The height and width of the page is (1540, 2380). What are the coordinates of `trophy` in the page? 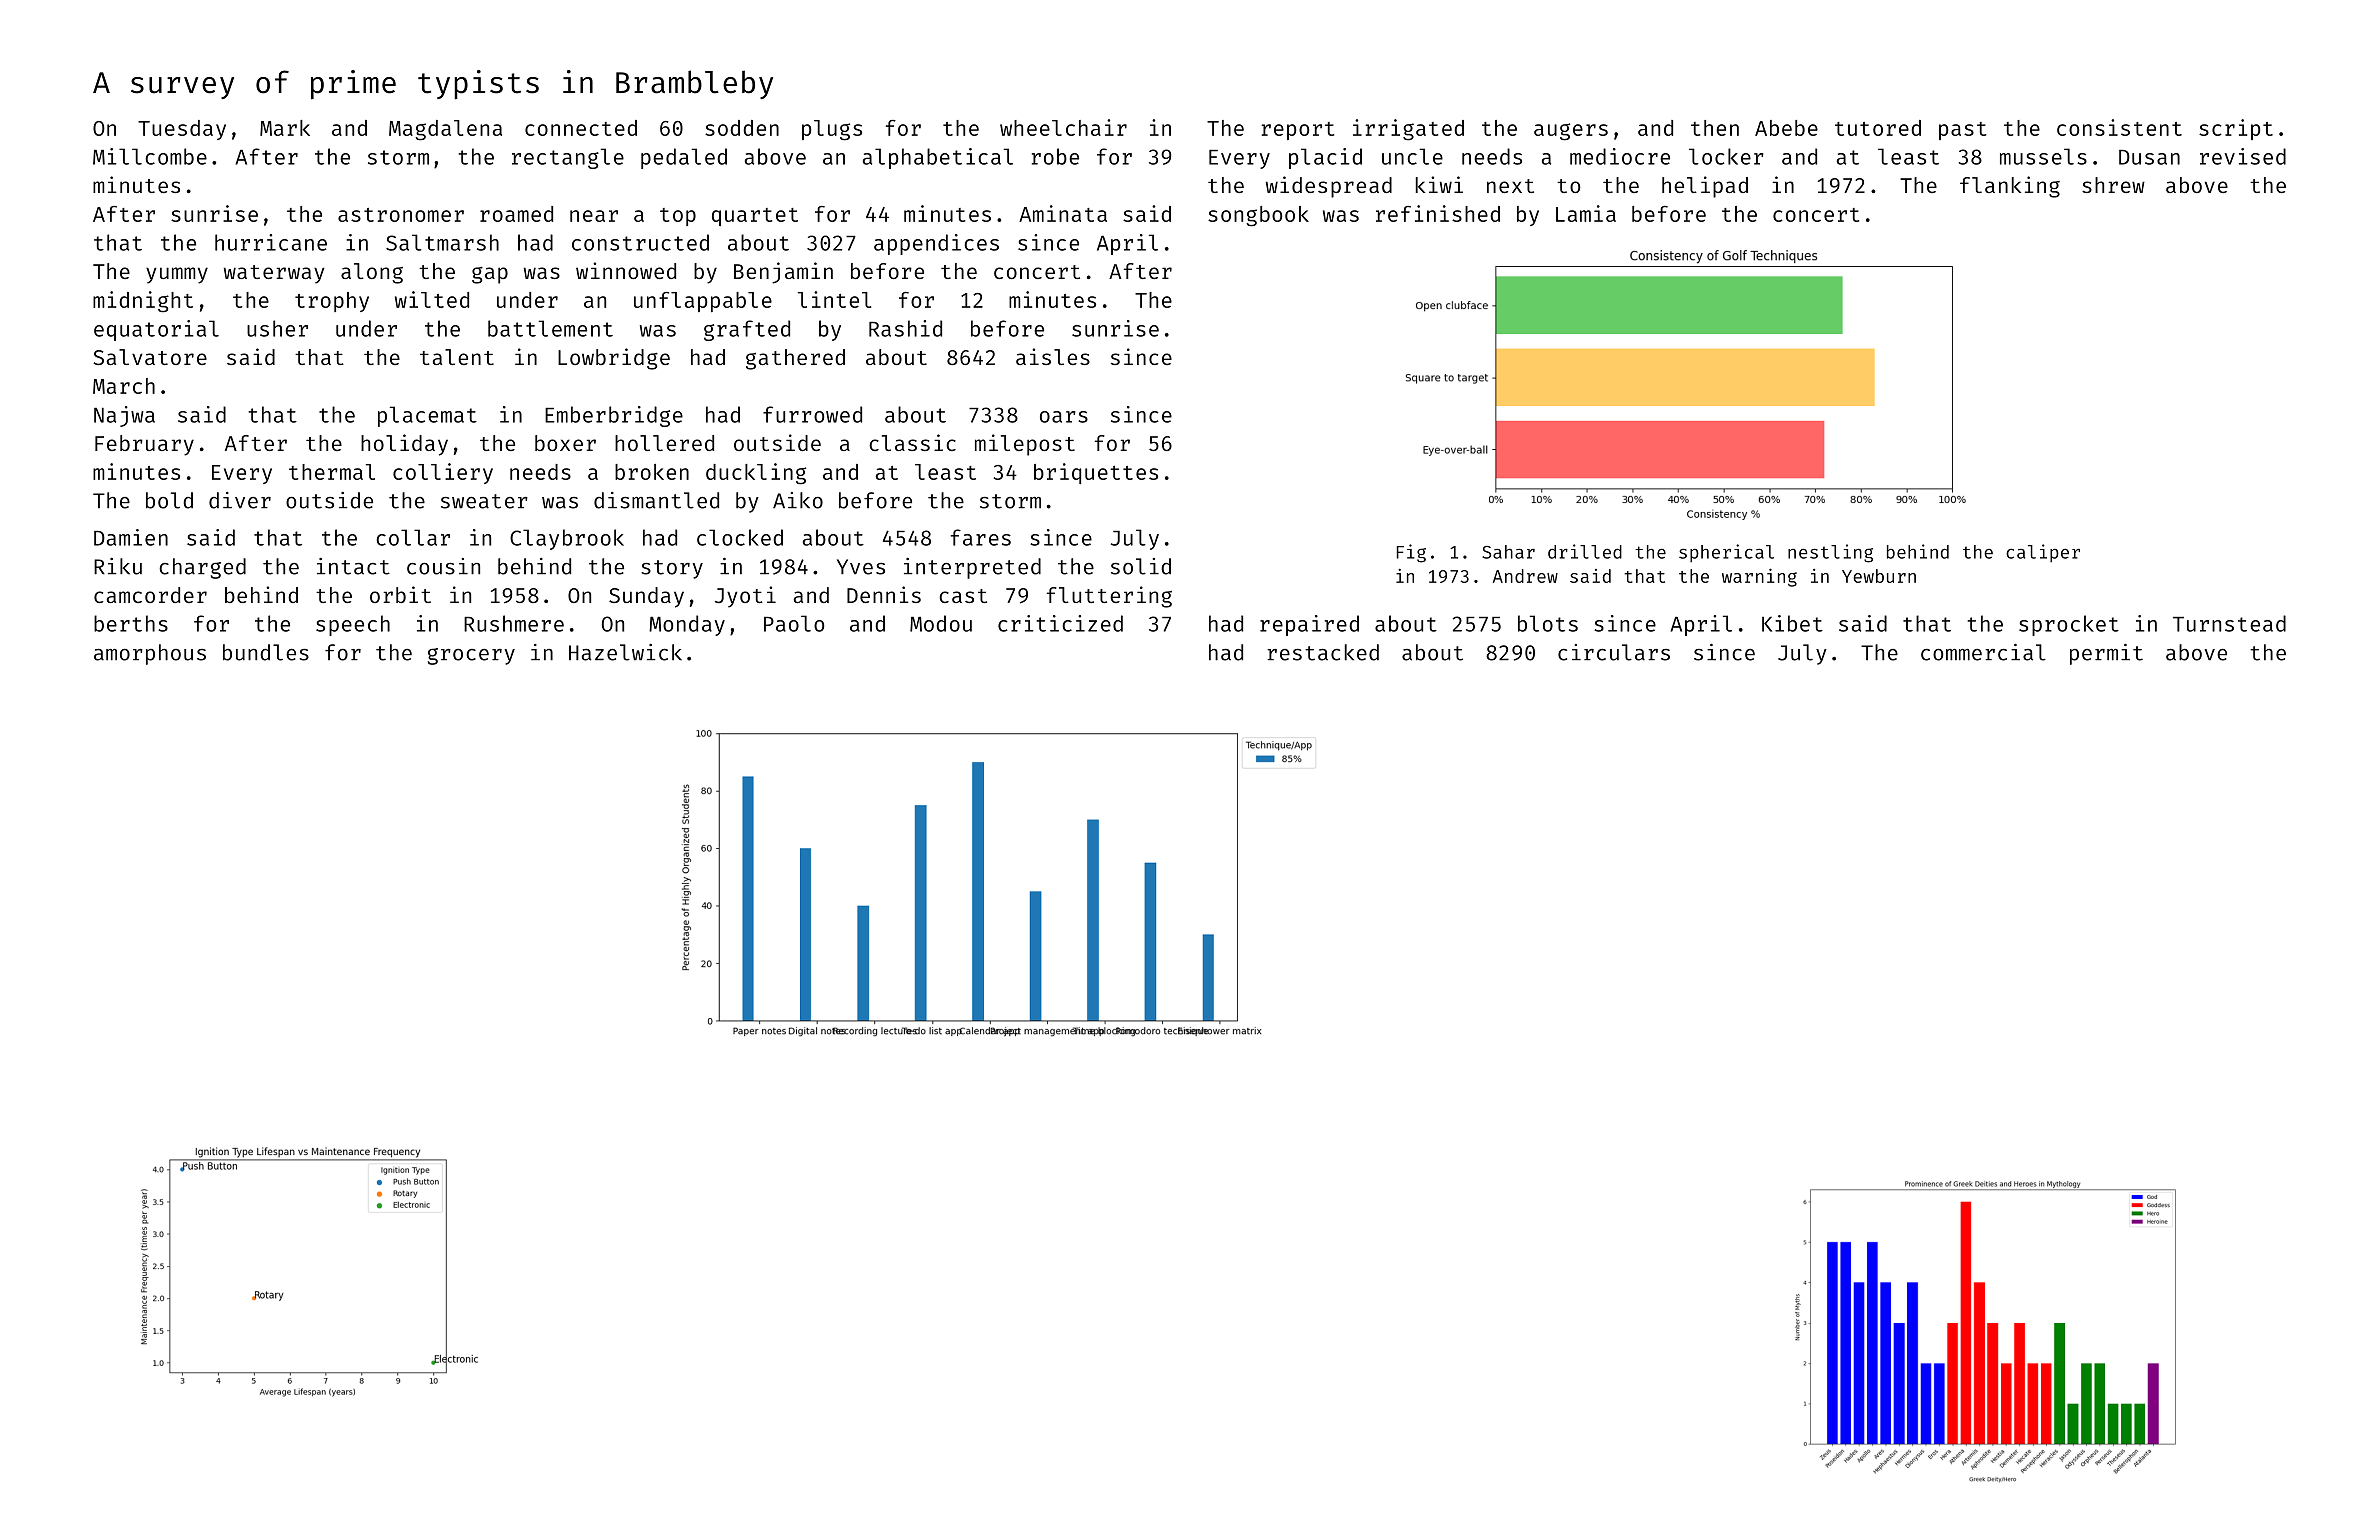 It's located at (332, 302).
